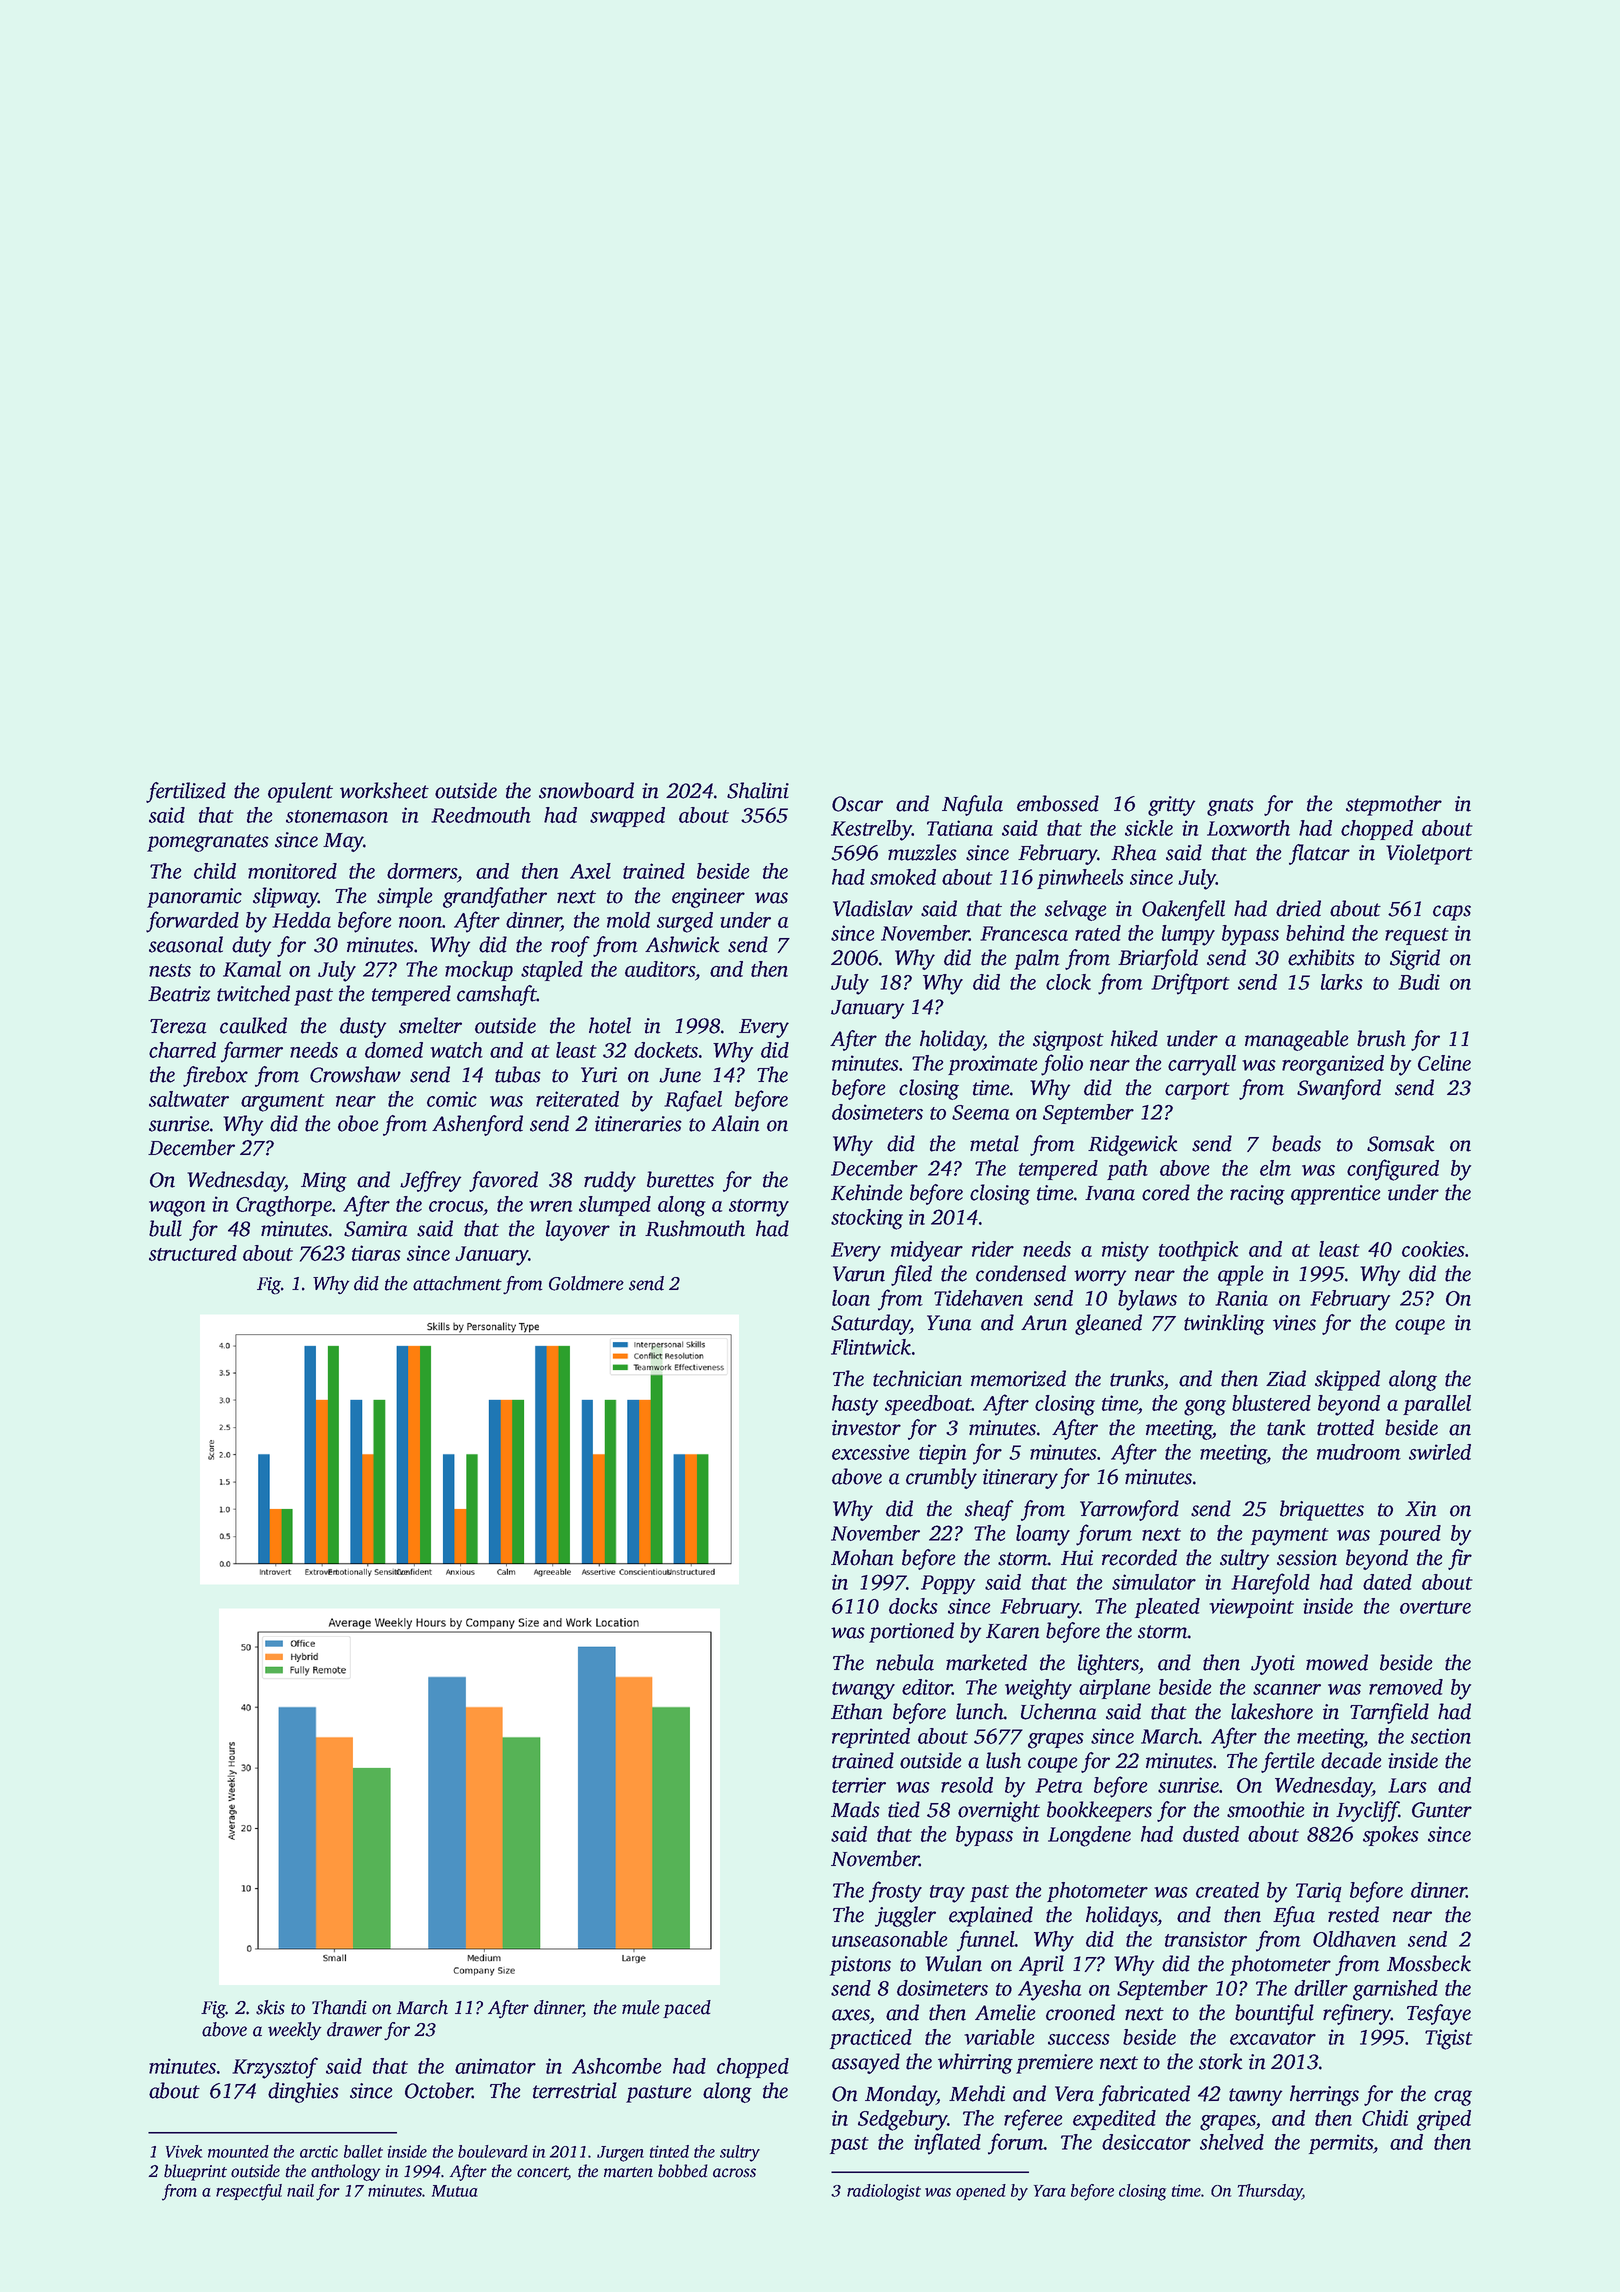  I want to click on stepmother, so click(1394, 805).
